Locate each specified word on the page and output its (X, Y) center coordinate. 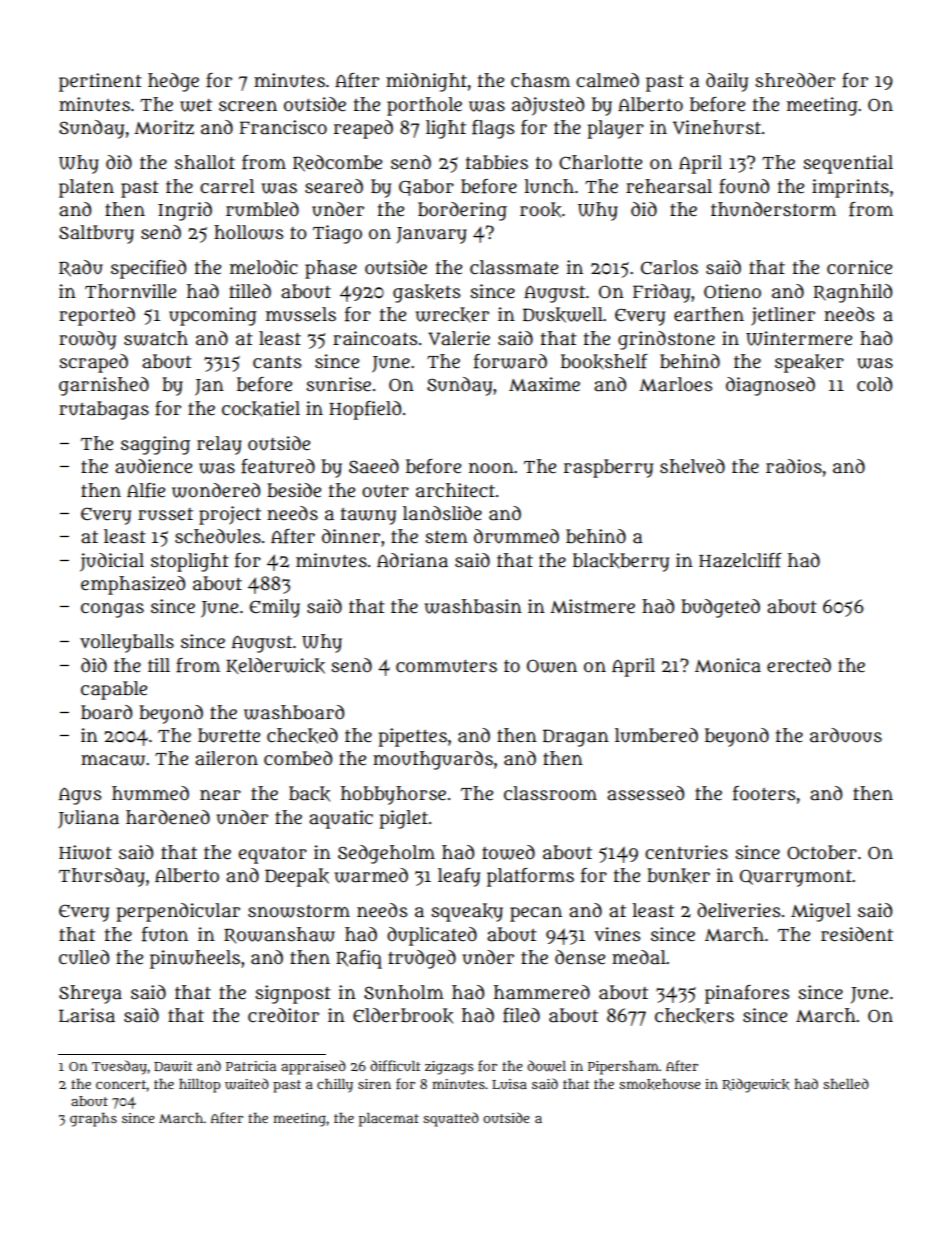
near (220, 795)
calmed (607, 80)
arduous (846, 735)
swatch (156, 338)
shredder (795, 80)
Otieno (732, 291)
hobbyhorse (393, 795)
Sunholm (404, 992)
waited (247, 1084)
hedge (173, 82)
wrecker (452, 315)
